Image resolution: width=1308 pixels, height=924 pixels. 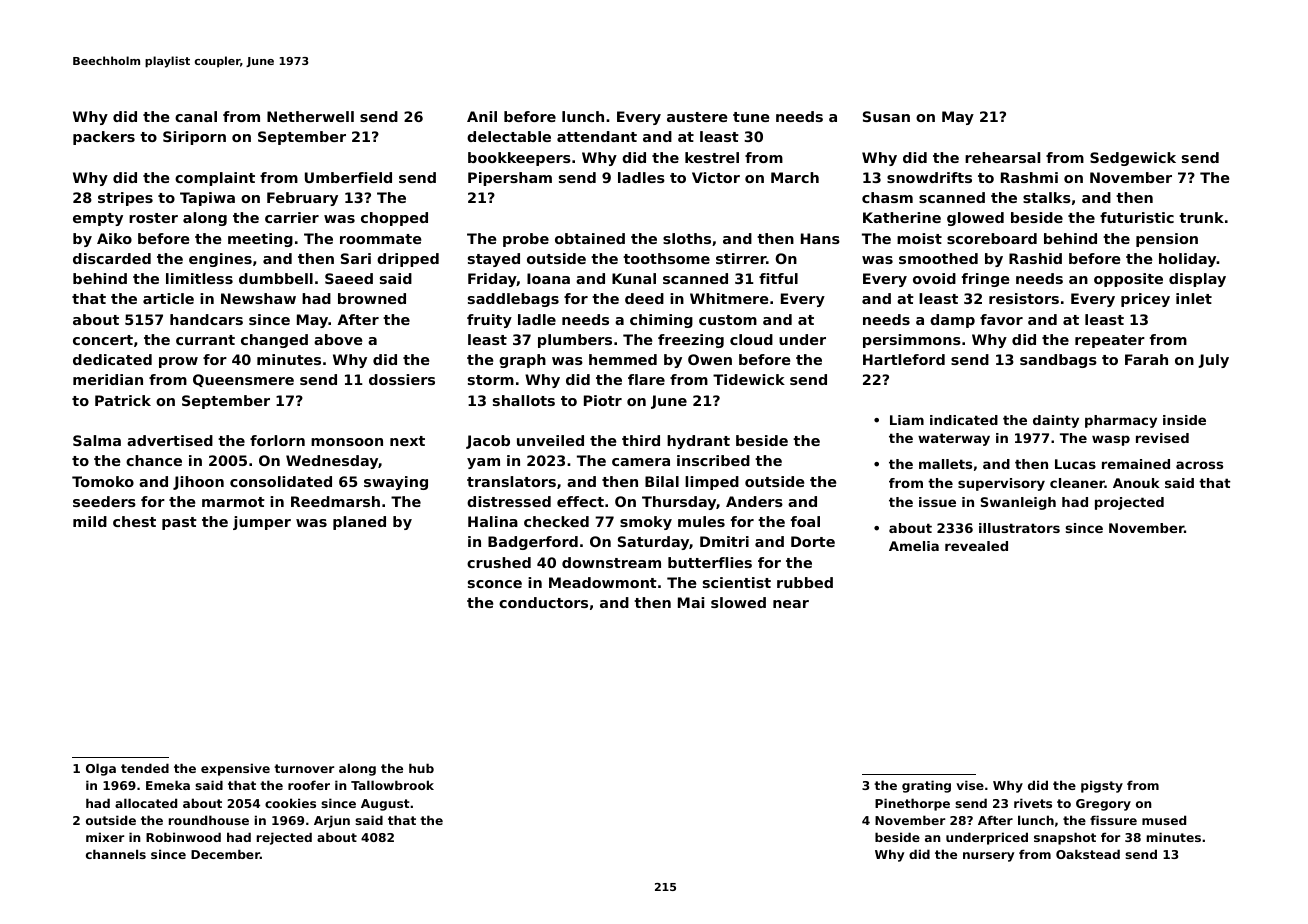 I want to click on revealed, so click(x=976, y=546).
